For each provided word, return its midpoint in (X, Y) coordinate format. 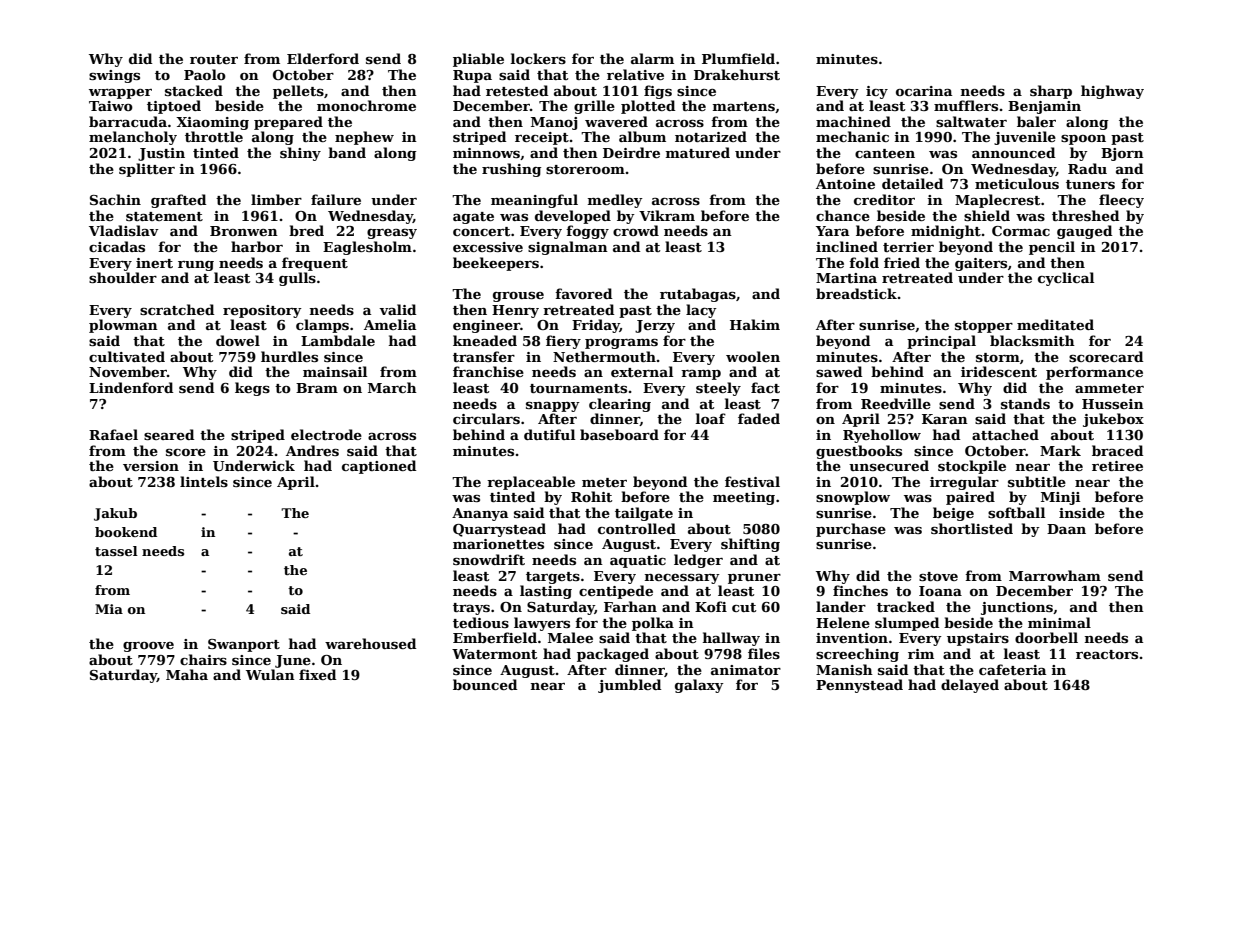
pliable (478, 60)
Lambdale (338, 340)
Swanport (244, 645)
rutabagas (698, 295)
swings (114, 76)
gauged (1084, 232)
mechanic (852, 136)
